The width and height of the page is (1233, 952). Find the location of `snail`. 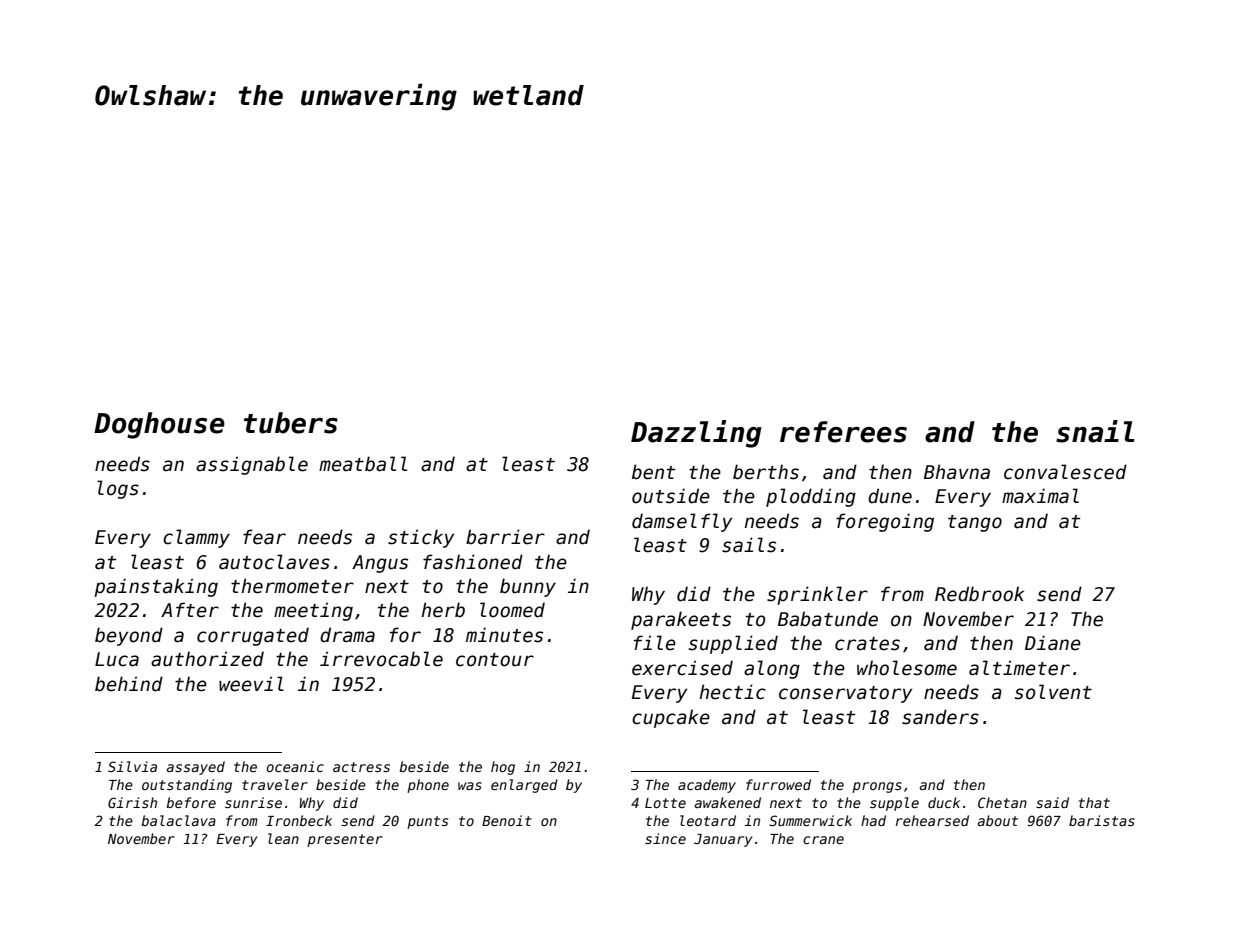

snail is located at coordinates (1095, 431).
